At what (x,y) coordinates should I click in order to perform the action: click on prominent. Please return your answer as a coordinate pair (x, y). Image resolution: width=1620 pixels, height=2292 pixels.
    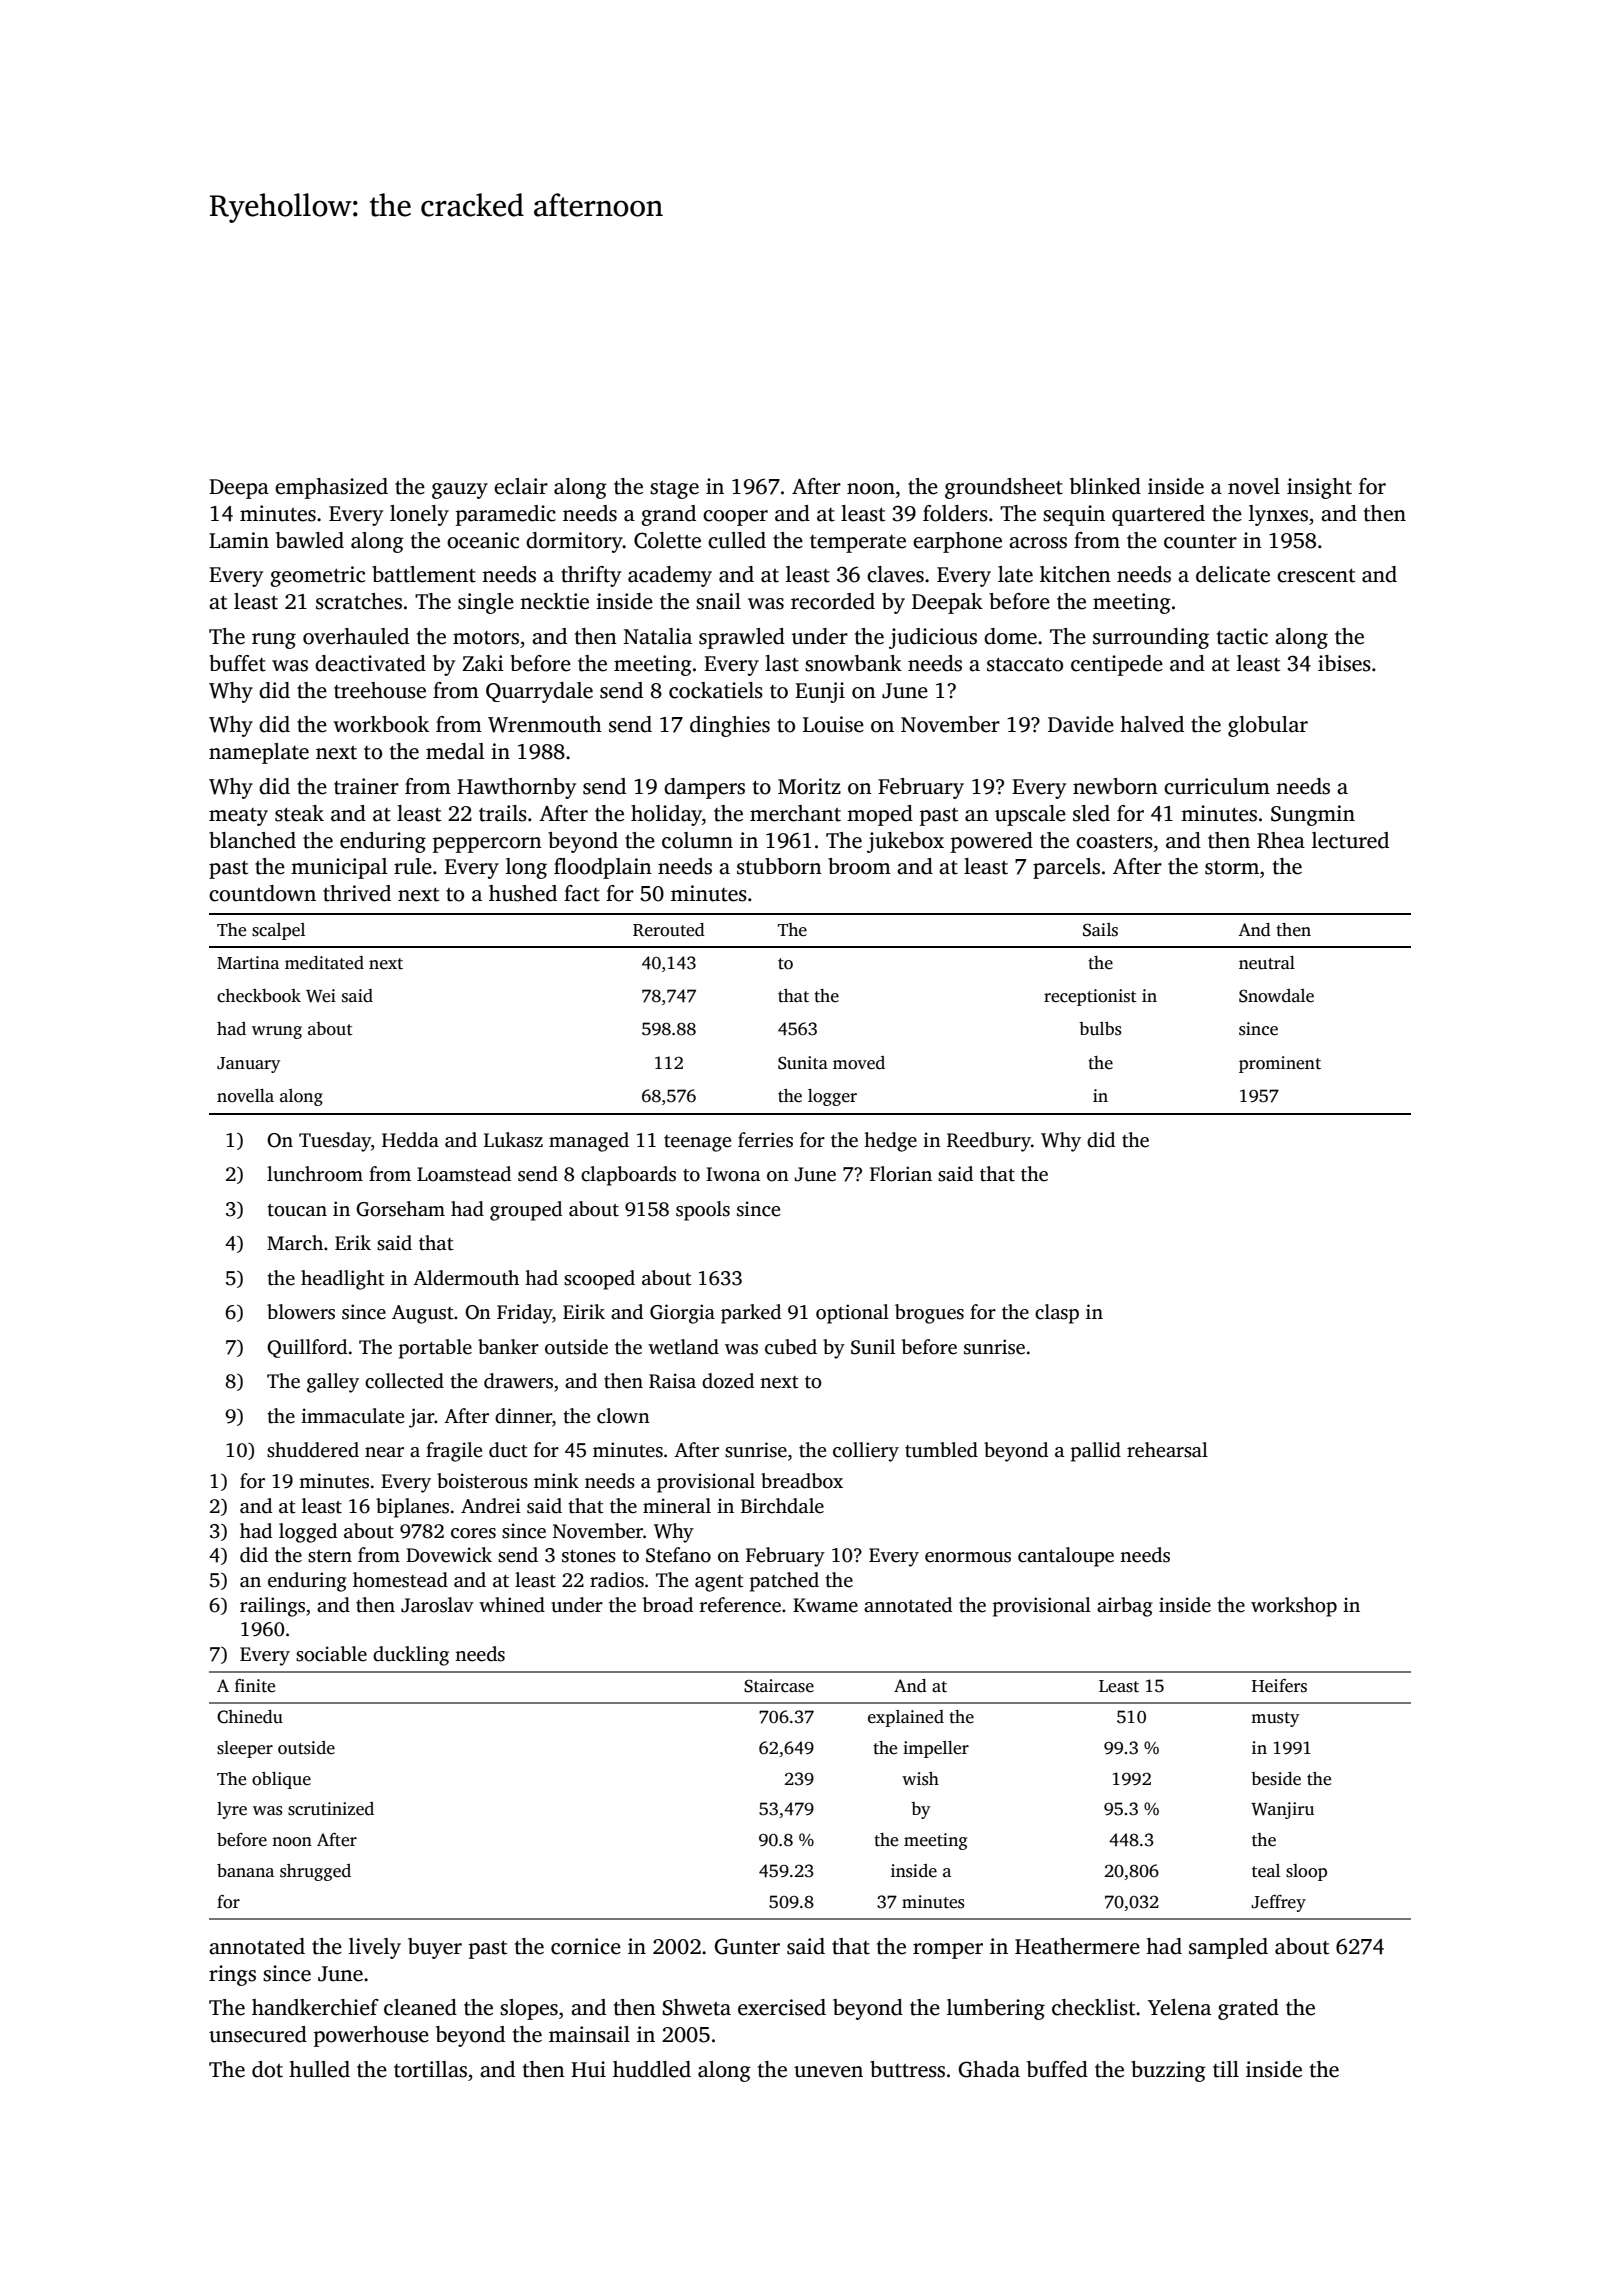
    Looking at the image, I should click on (1280, 1064).
